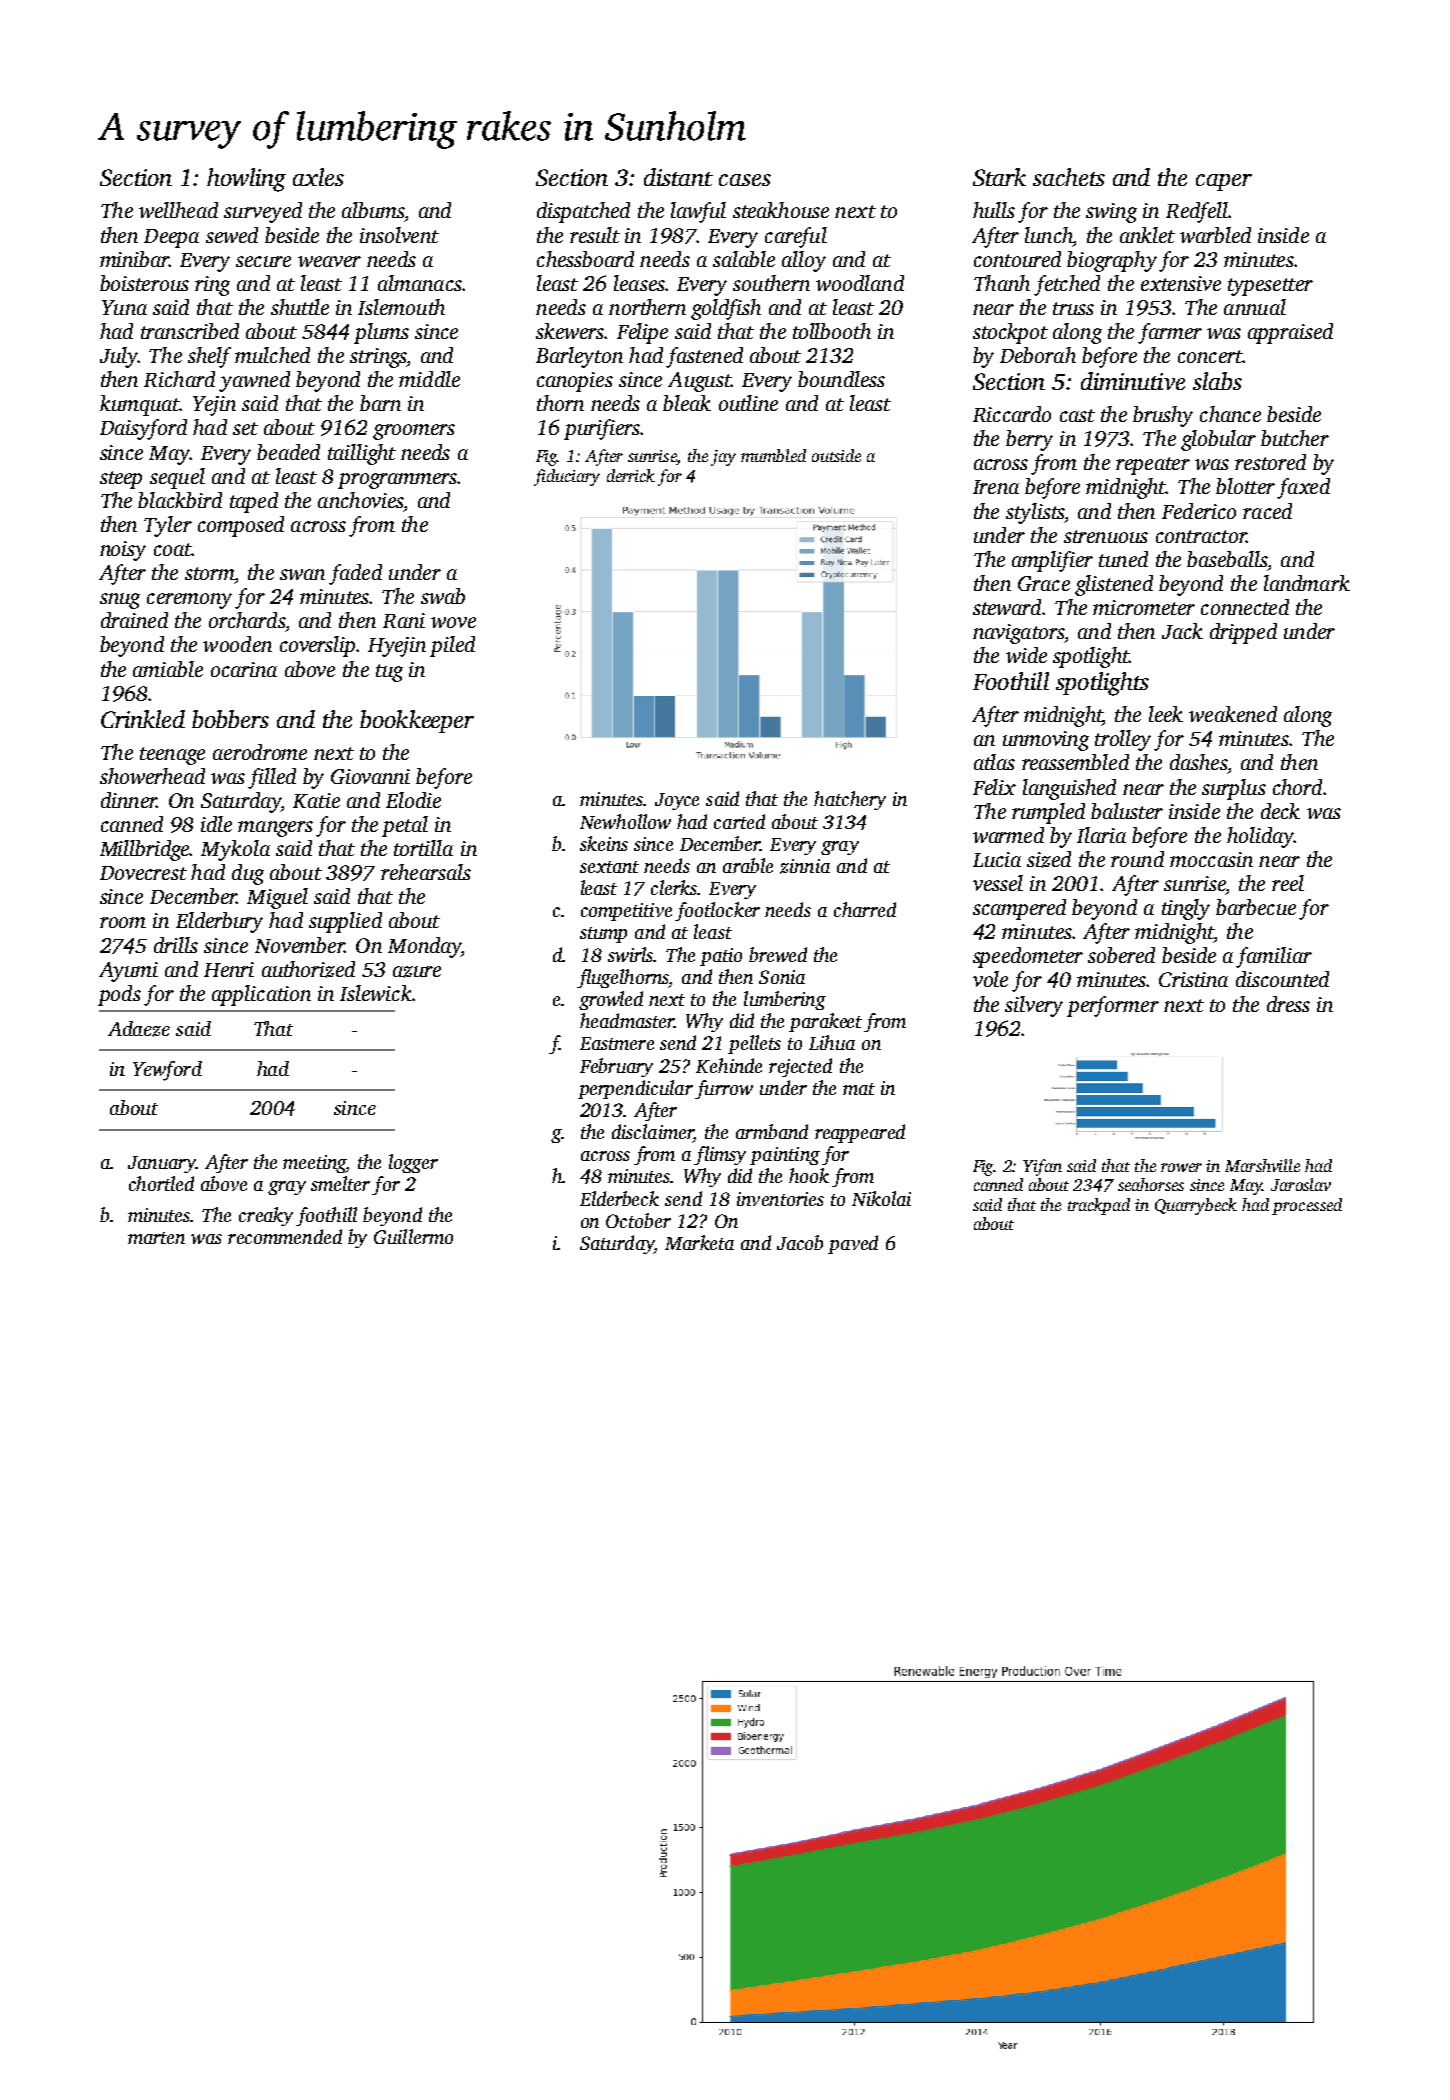 The image size is (1450, 2100). I want to click on round, so click(1137, 859).
